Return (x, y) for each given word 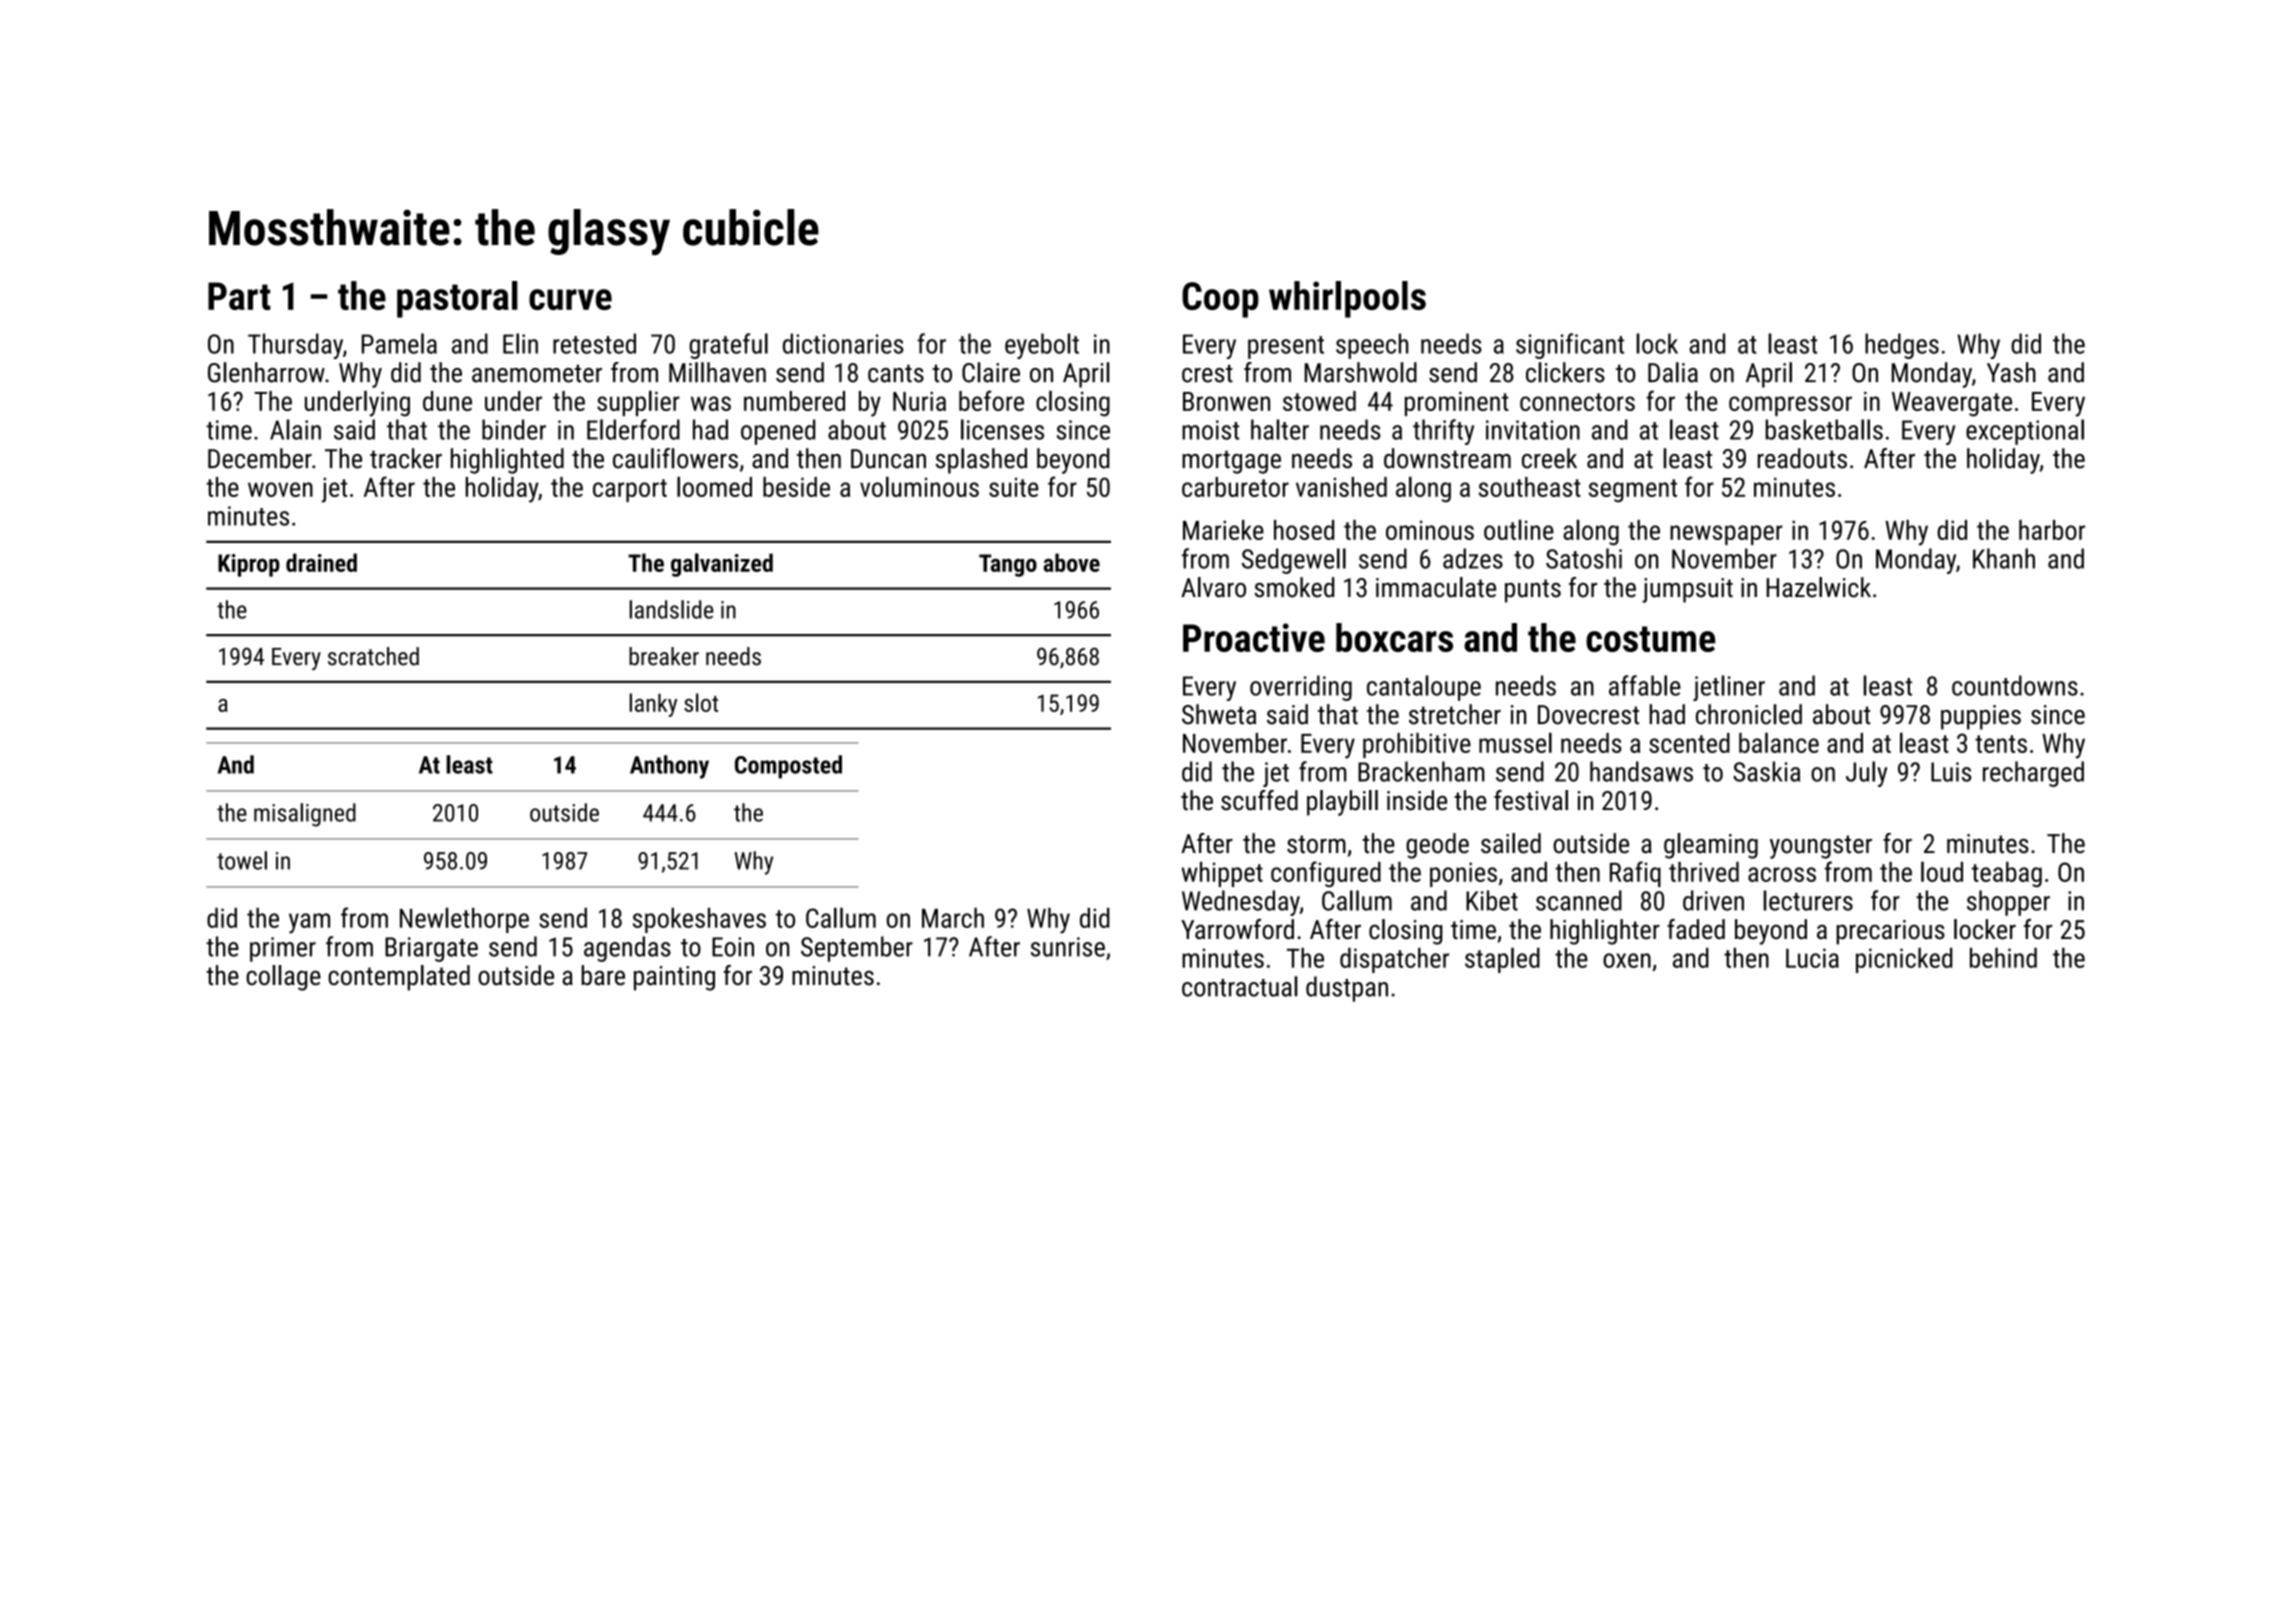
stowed (1319, 401)
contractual (1240, 986)
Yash (2011, 372)
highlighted (507, 461)
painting (674, 978)
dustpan (1347, 989)
